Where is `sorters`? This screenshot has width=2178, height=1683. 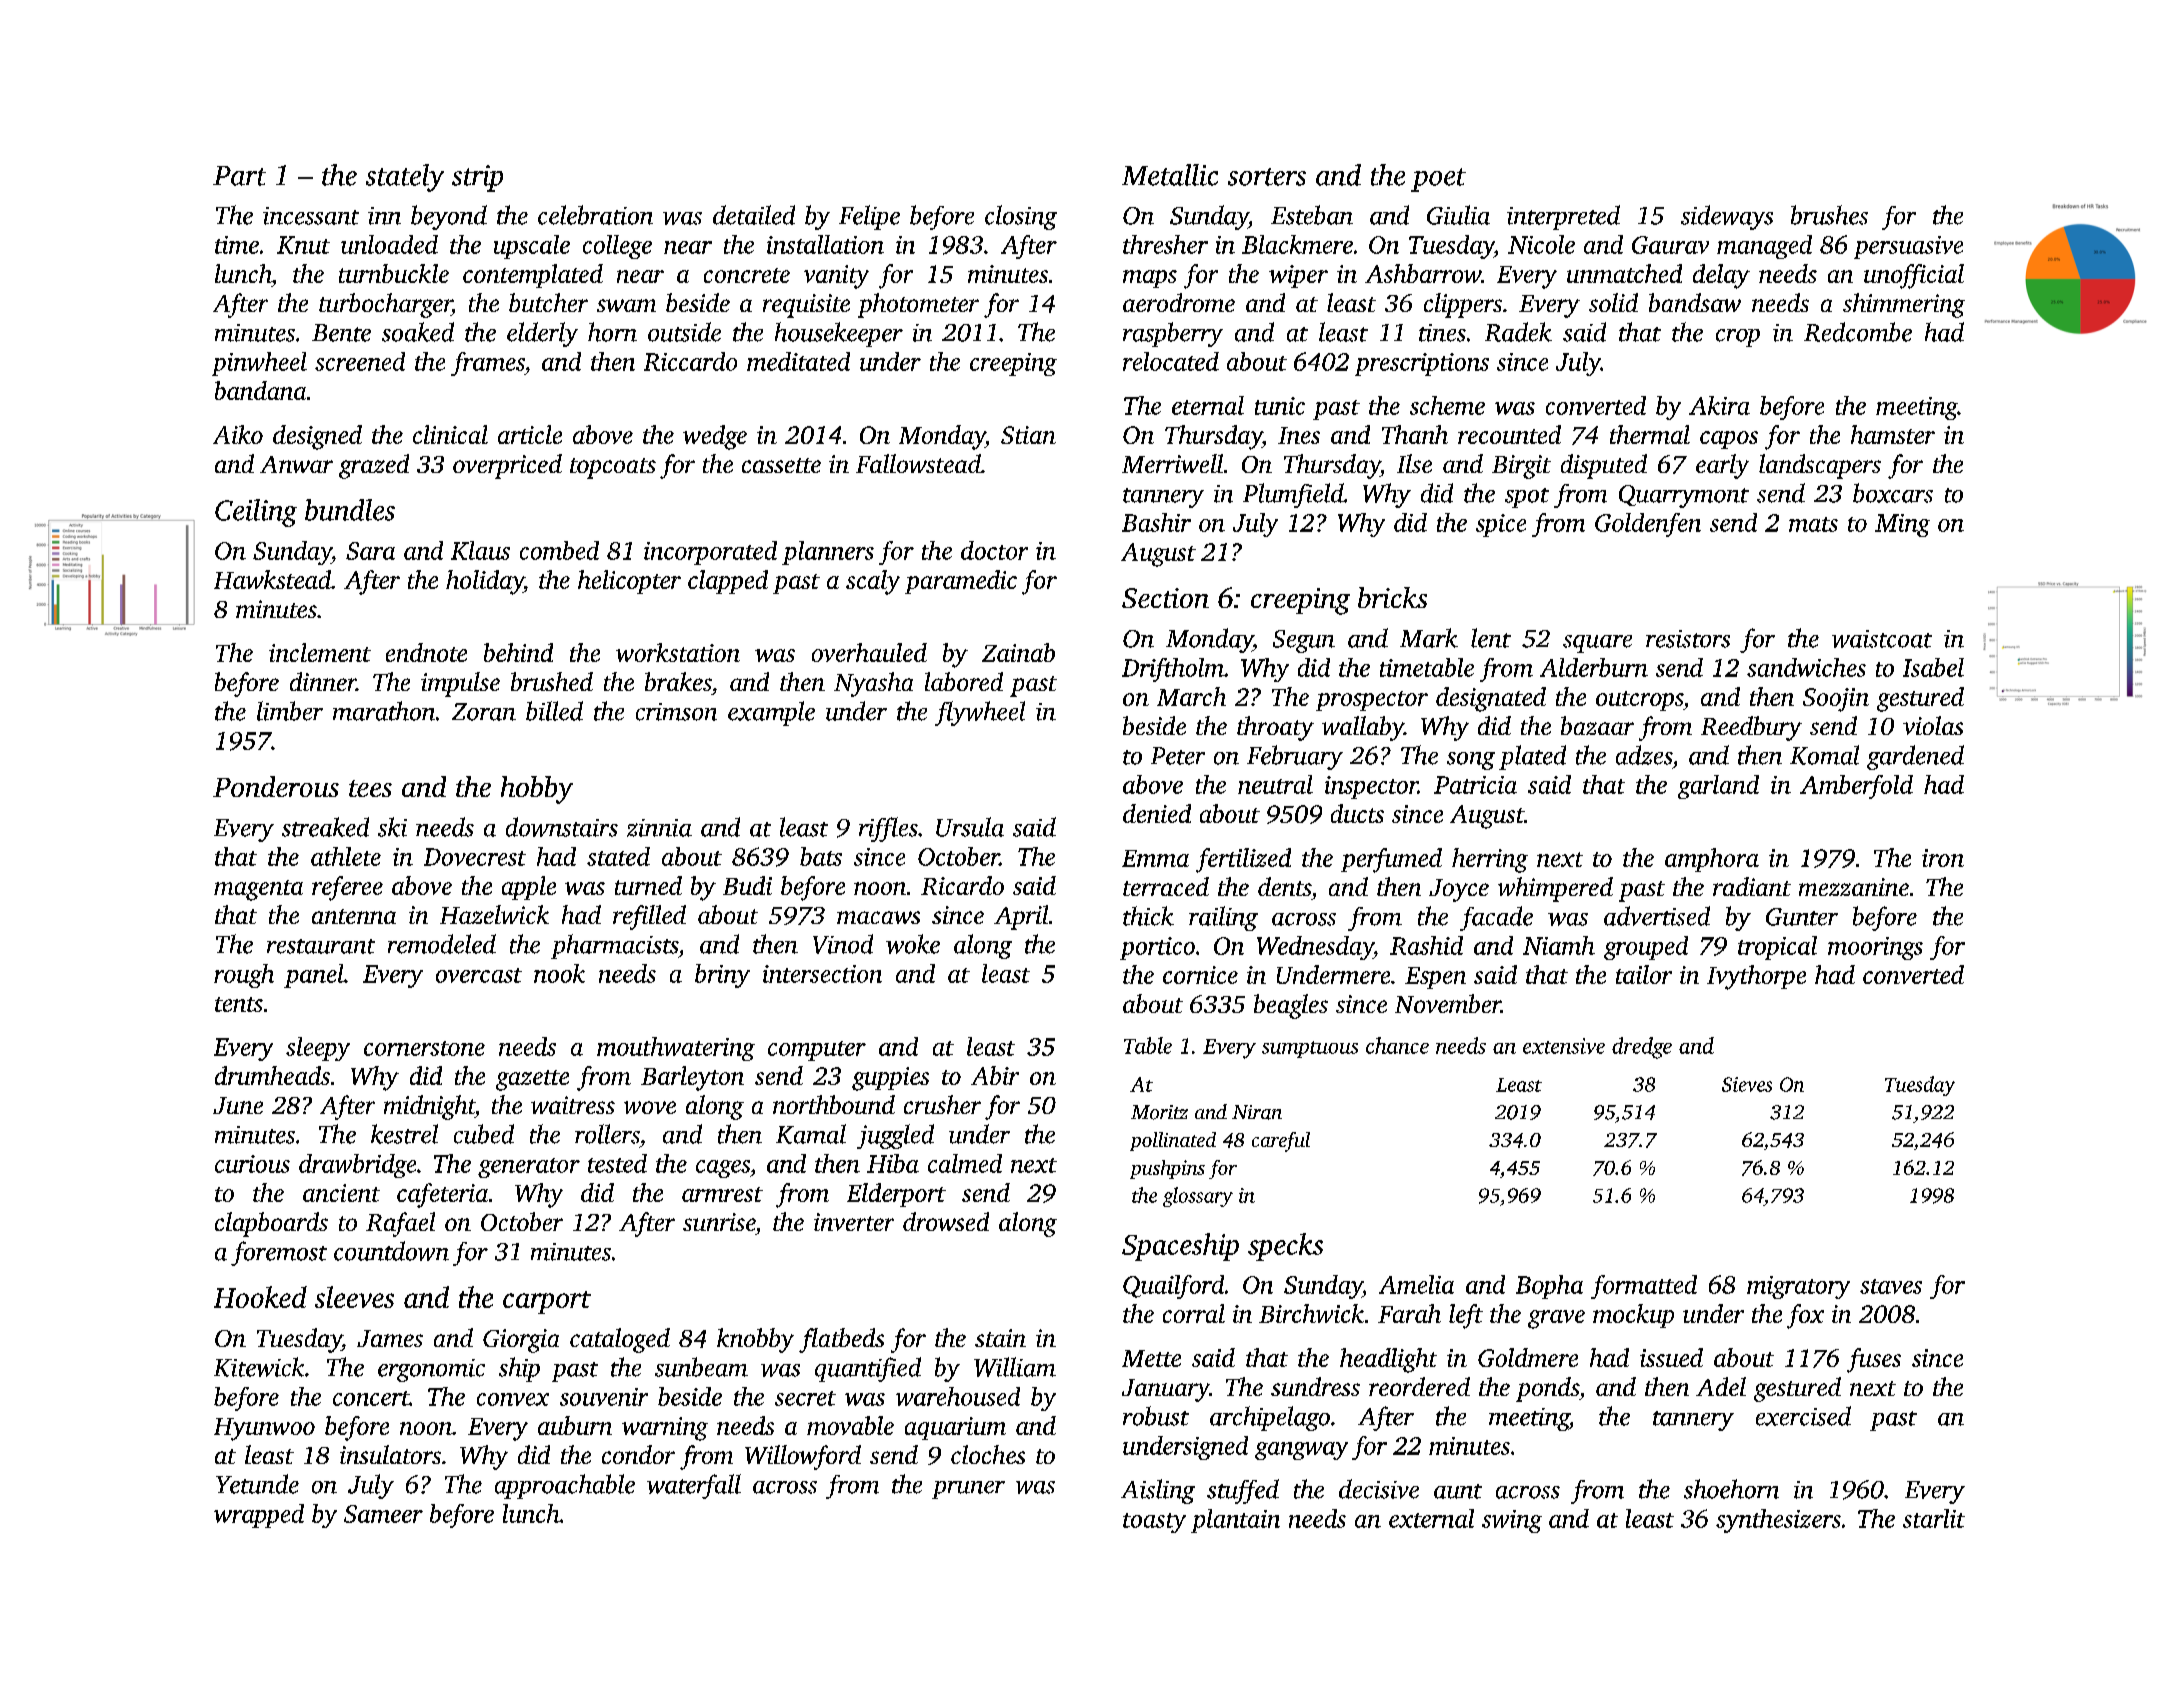
sorters is located at coordinates (1267, 177).
